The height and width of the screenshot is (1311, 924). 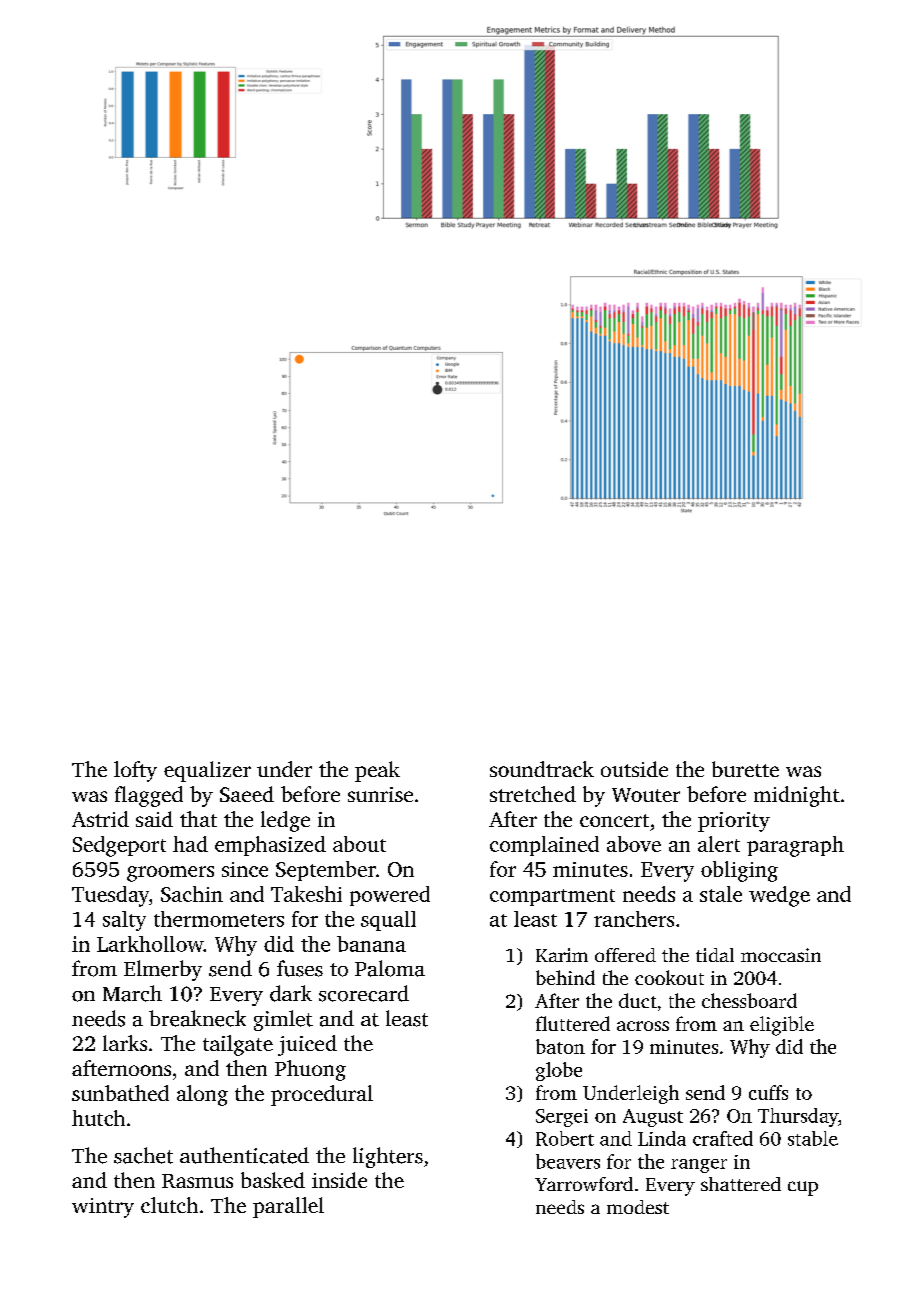 What do you see at coordinates (565, 977) in the screenshot?
I see `behind` at bounding box center [565, 977].
